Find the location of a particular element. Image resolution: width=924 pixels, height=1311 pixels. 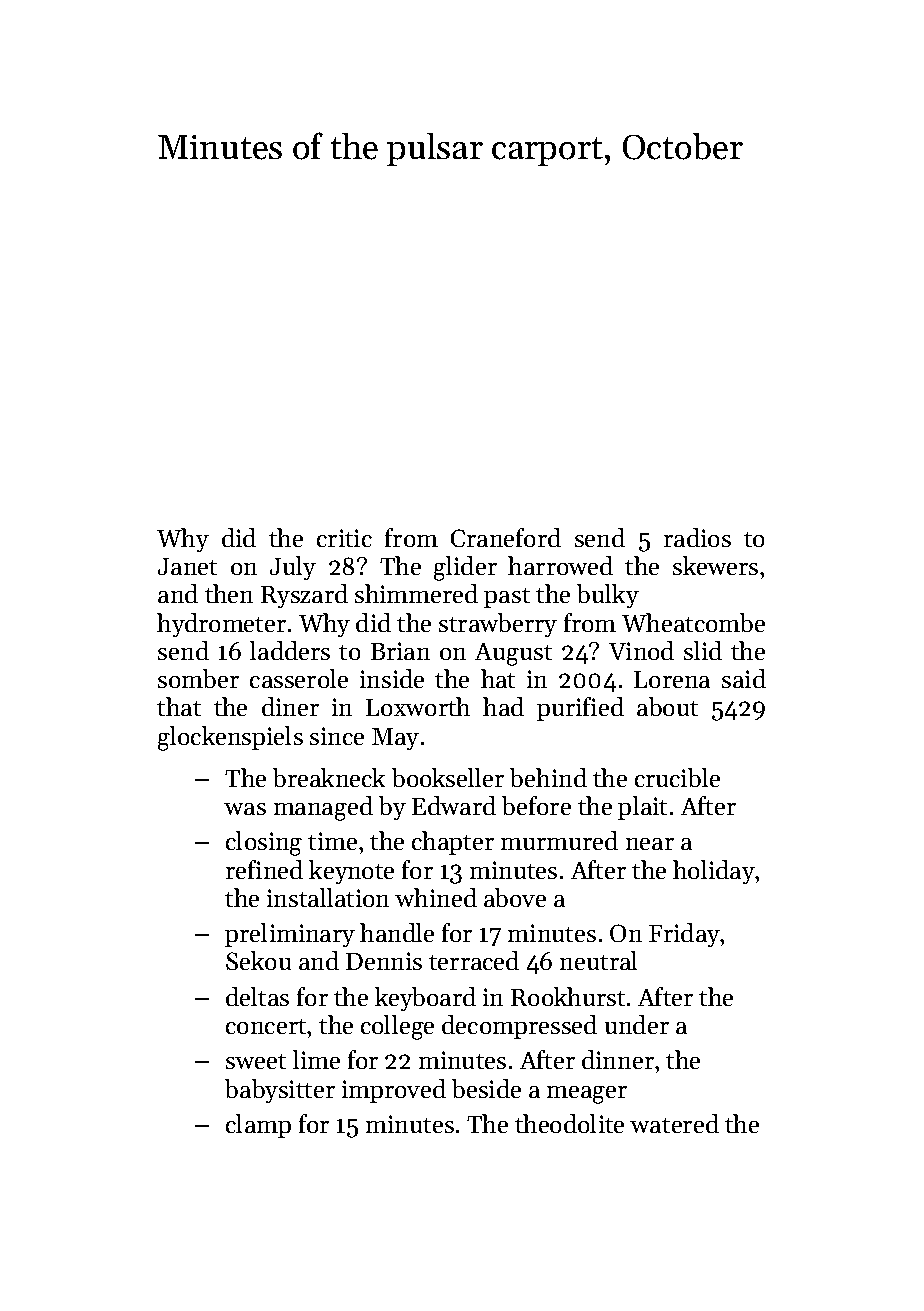

bookseller is located at coordinates (448, 777).
